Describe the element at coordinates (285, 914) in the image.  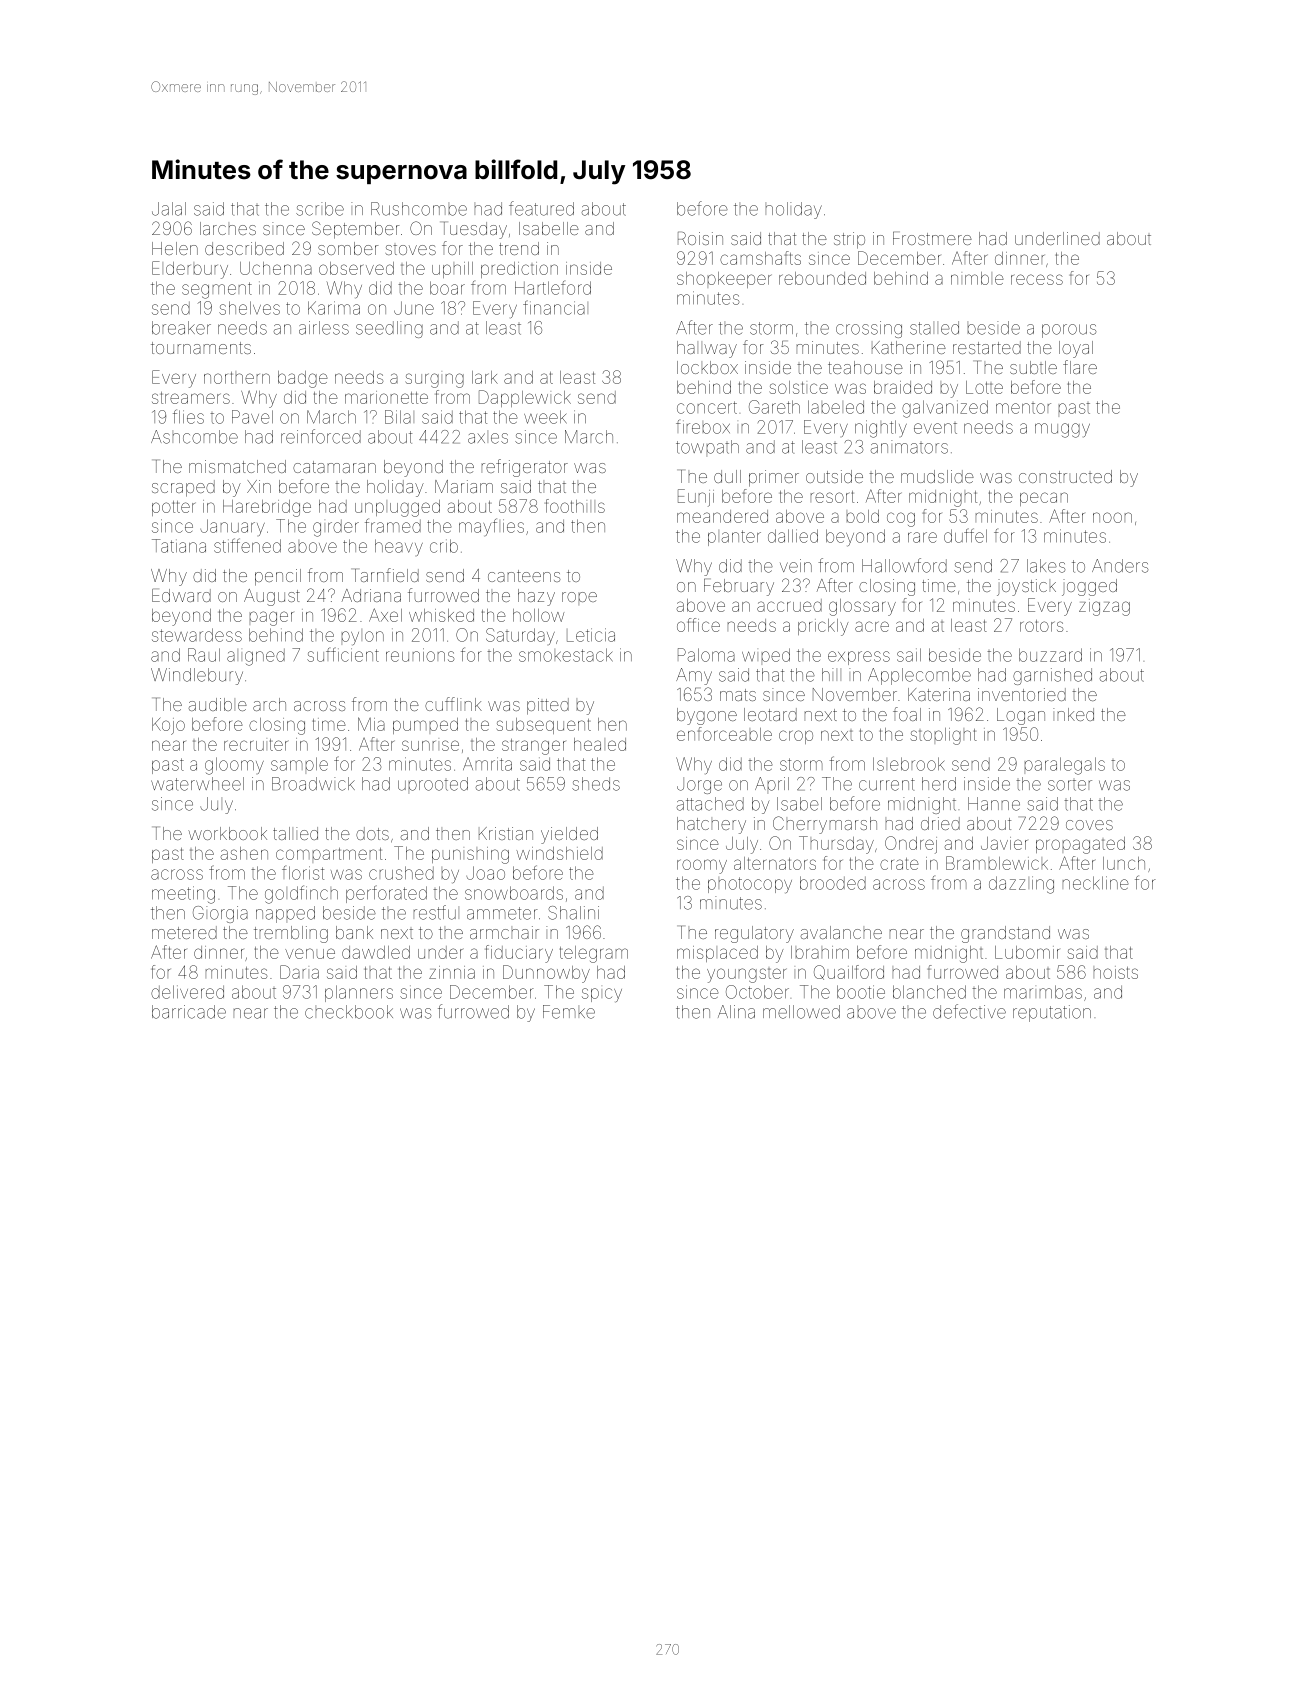
I see `napped` at that location.
